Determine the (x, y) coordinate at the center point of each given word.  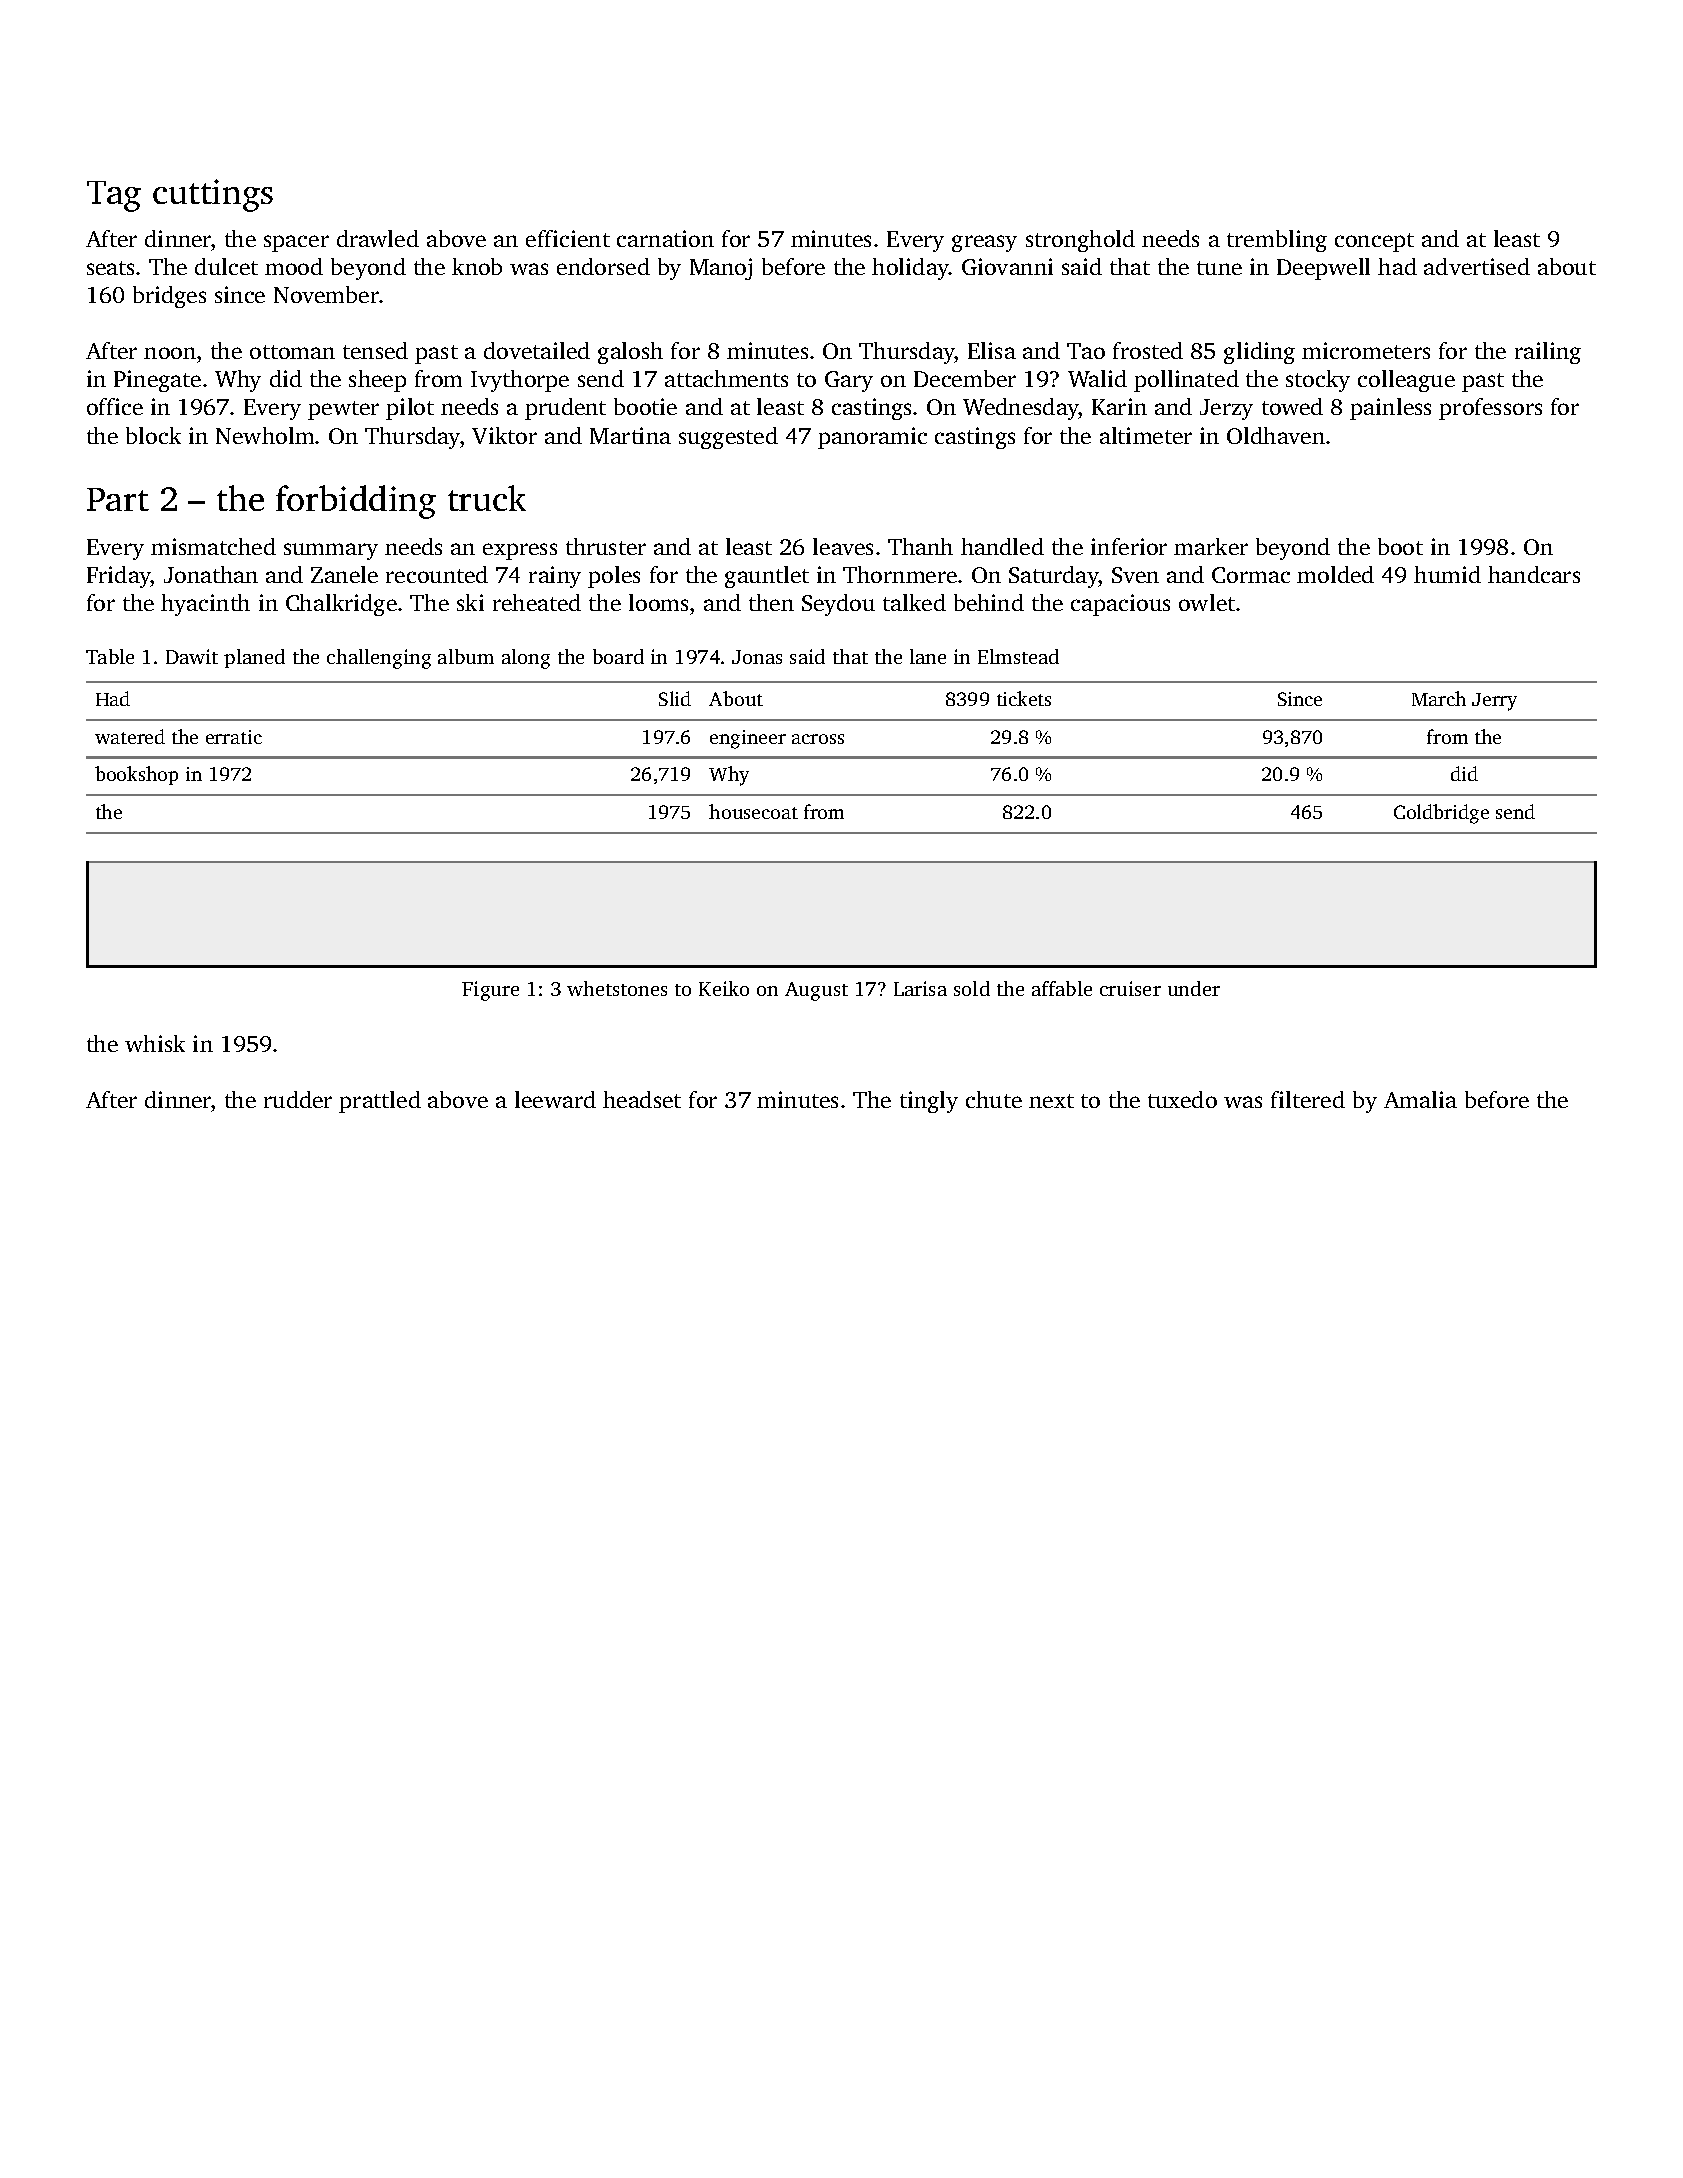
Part (118, 499)
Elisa (992, 350)
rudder (298, 1099)
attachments (726, 378)
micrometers (1366, 350)
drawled (378, 238)
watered (130, 736)
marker (1211, 546)
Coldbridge (1441, 814)
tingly (929, 1102)
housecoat (753, 811)
